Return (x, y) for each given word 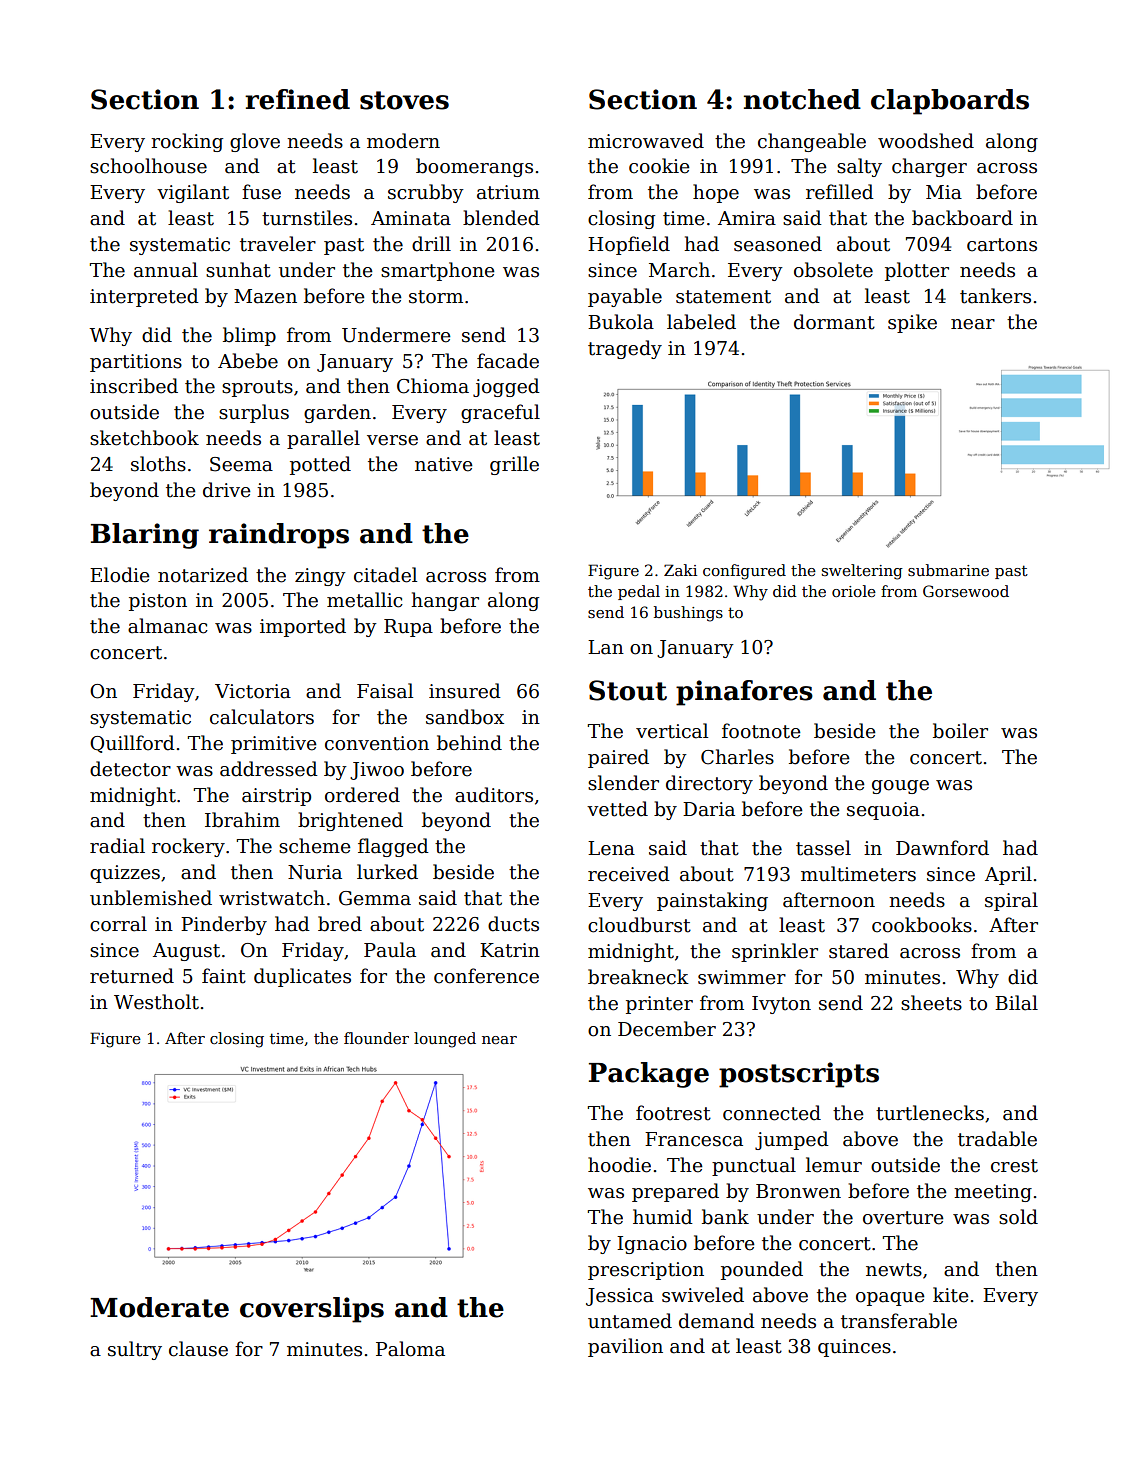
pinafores (744, 693)
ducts (513, 924)
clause (198, 1349)
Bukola (621, 322)
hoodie (619, 1165)
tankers (995, 296)
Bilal (1016, 1003)
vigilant (193, 193)
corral (118, 924)
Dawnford (942, 848)
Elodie (120, 575)
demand (717, 1321)
